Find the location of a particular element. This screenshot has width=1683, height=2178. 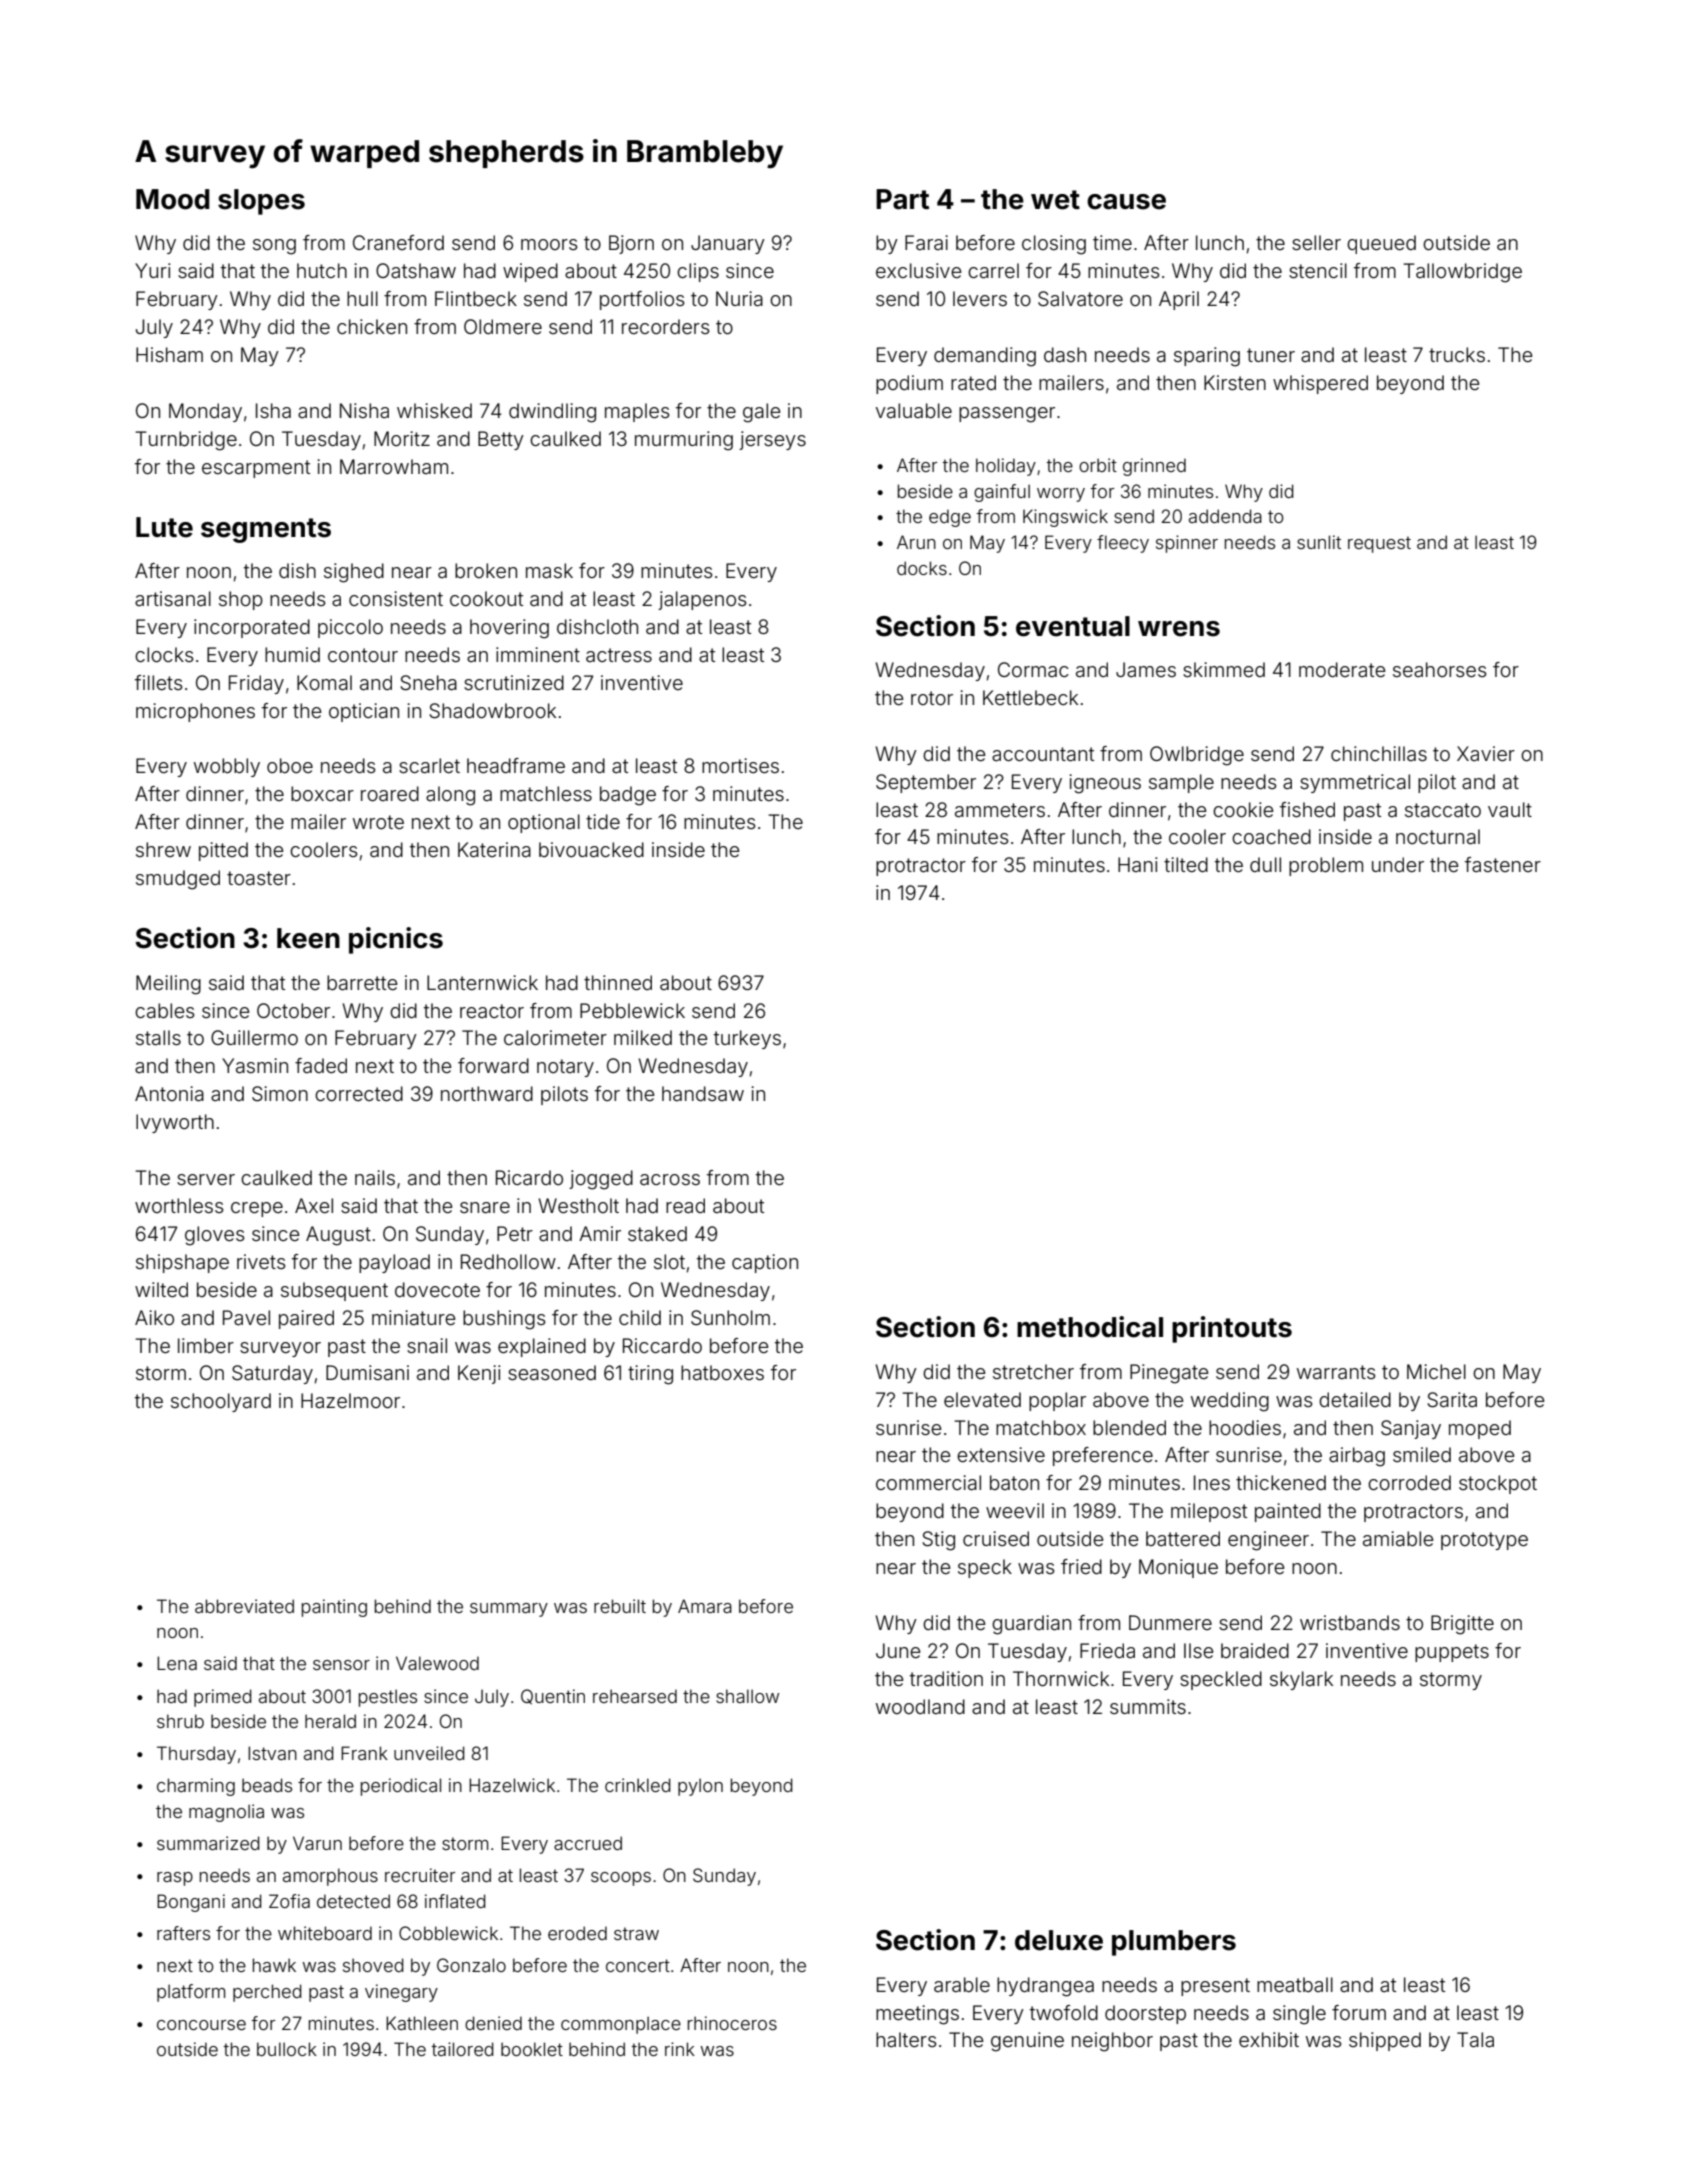

Part is located at coordinates (902, 199).
